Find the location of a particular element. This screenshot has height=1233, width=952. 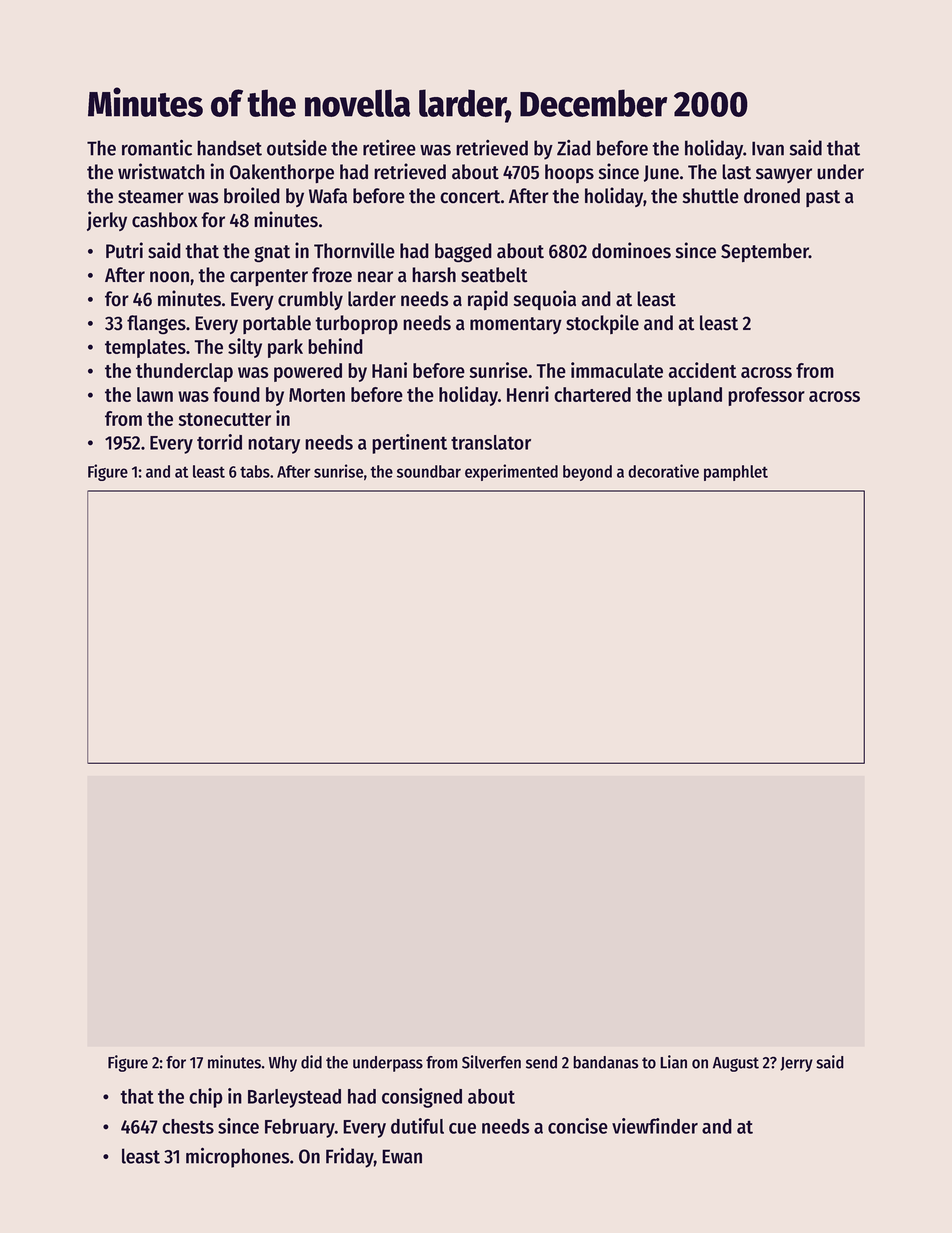

jerky is located at coordinates (107, 221).
